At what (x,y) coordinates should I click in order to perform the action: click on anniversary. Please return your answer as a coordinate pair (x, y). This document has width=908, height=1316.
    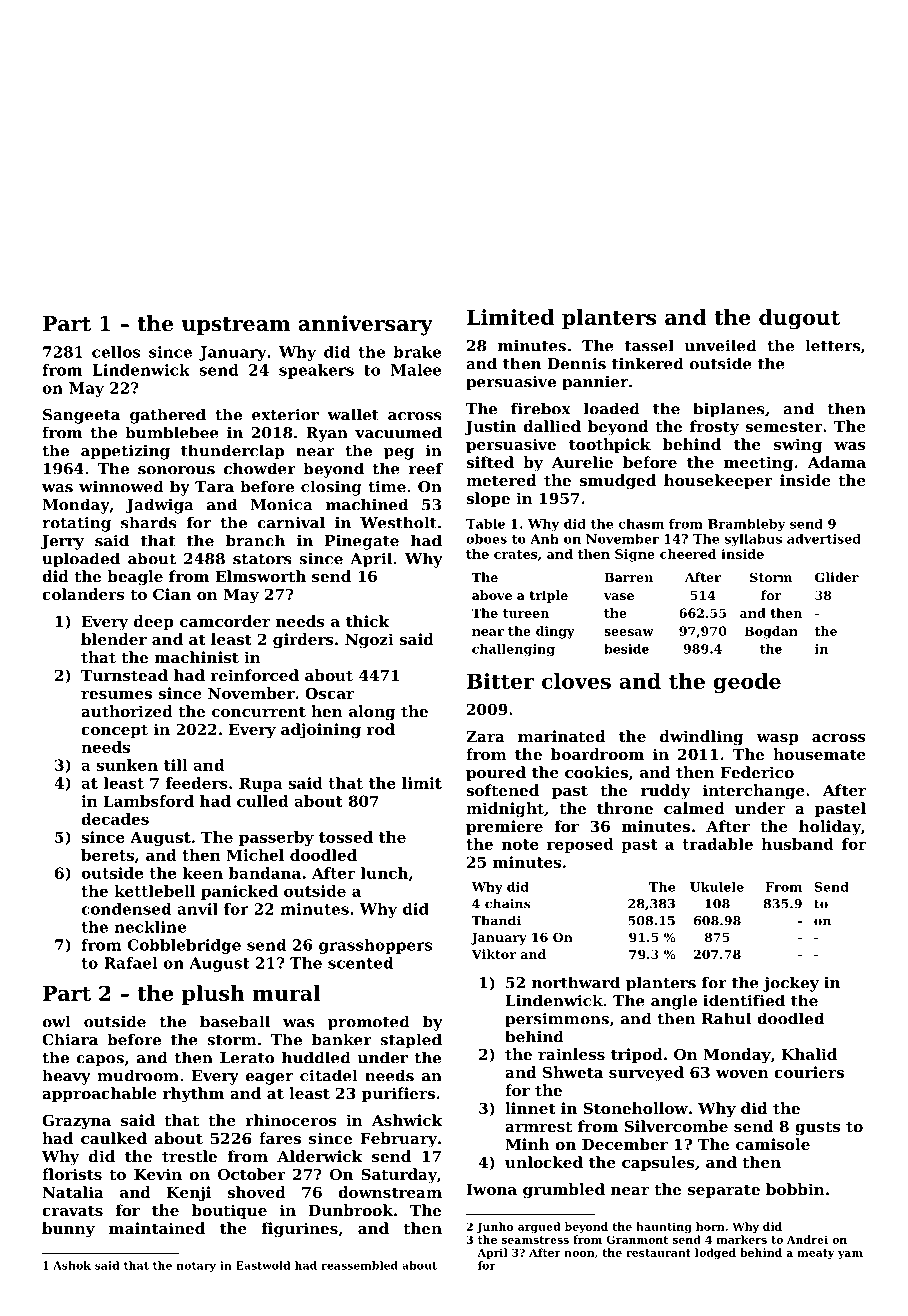
    Looking at the image, I should click on (365, 325).
